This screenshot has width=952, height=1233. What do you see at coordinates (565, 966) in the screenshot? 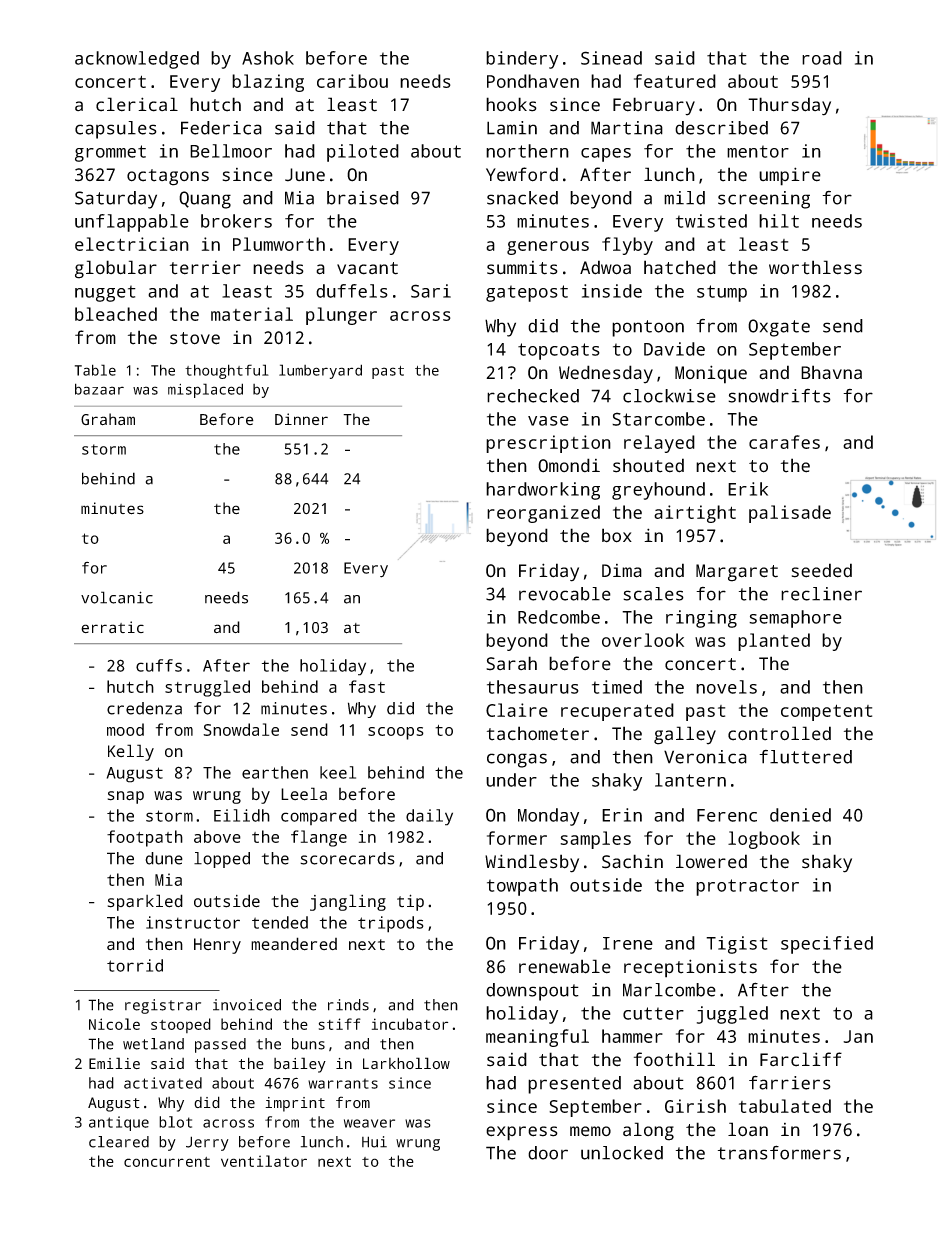
I see `renewable` at bounding box center [565, 966].
